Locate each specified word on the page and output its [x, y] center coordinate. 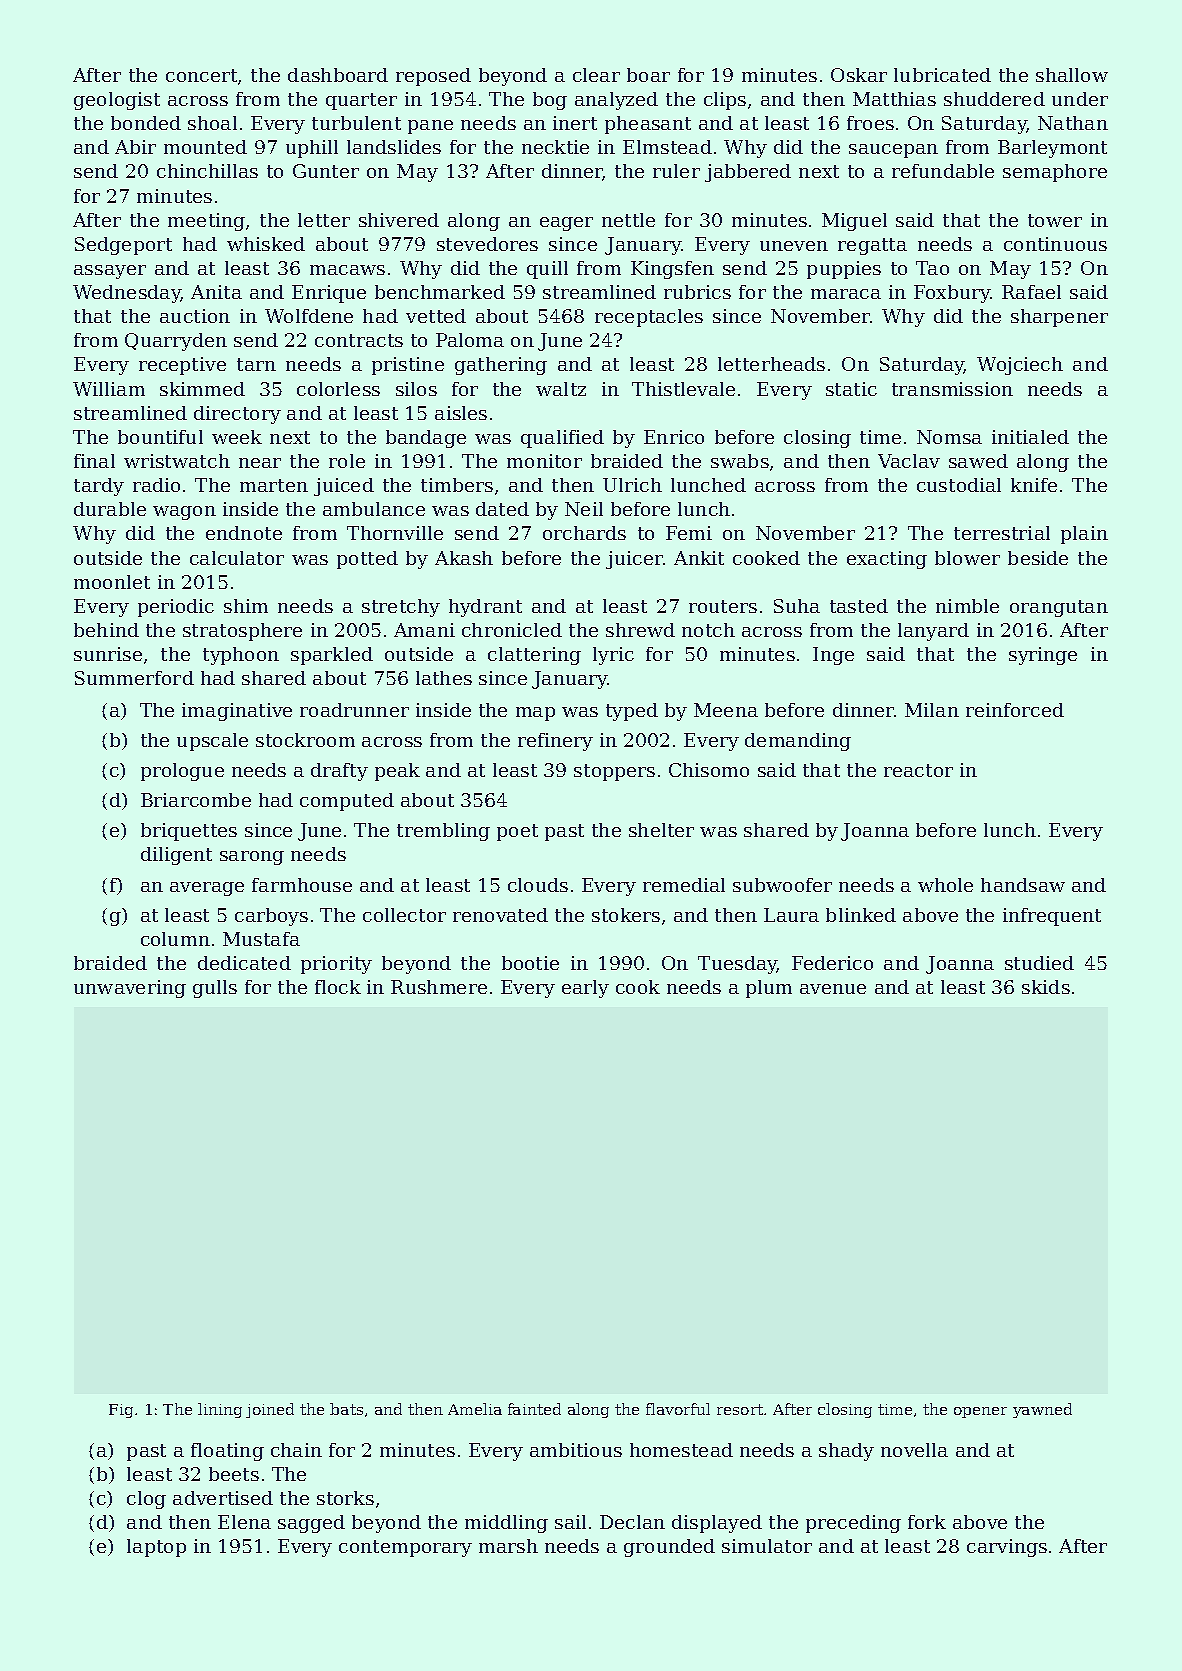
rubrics [697, 292]
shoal [212, 123]
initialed [1030, 437]
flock [338, 987]
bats [346, 1409]
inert [575, 123]
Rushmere [439, 987]
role [347, 461]
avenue [833, 989]
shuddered [994, 99]
